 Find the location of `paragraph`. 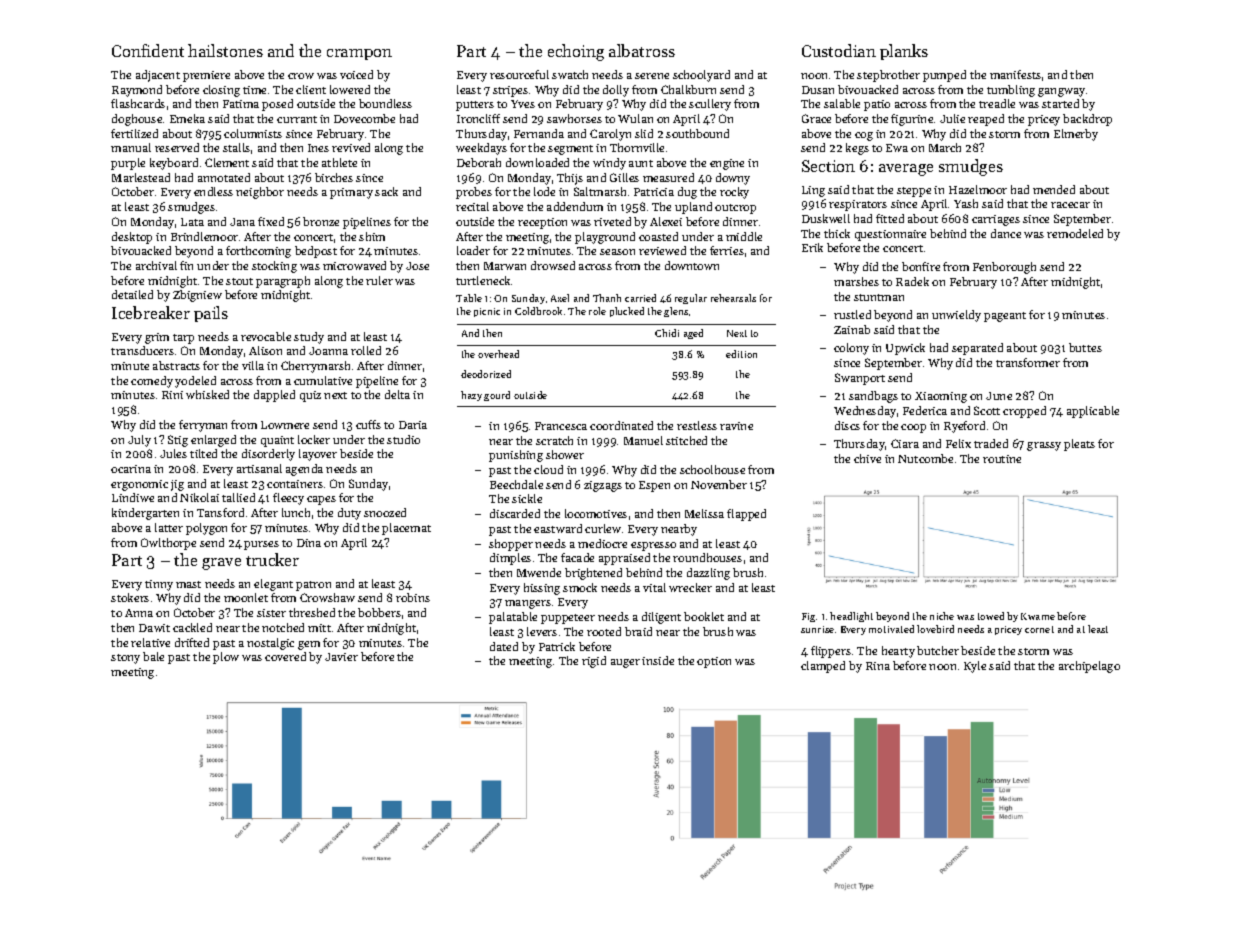

paragraph is located at coordinates (283, 282).
